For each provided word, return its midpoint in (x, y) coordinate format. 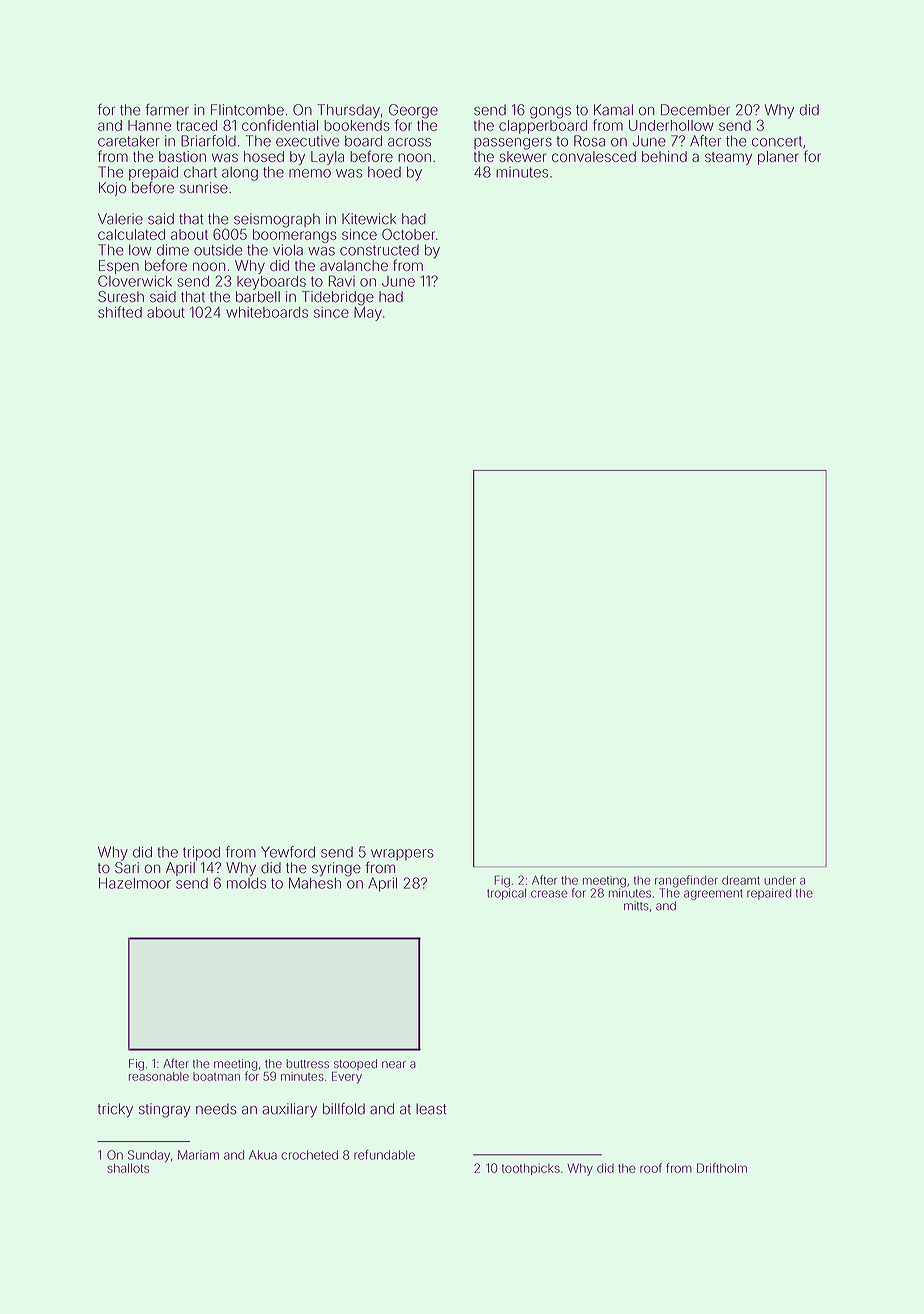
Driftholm (722, 1168)
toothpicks (531, 1169)
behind (664, 156)
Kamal (613, 110)
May (368, 314)
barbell (258, 297)
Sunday (149, 1156)
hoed (384, 172)
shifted (120, 312)
